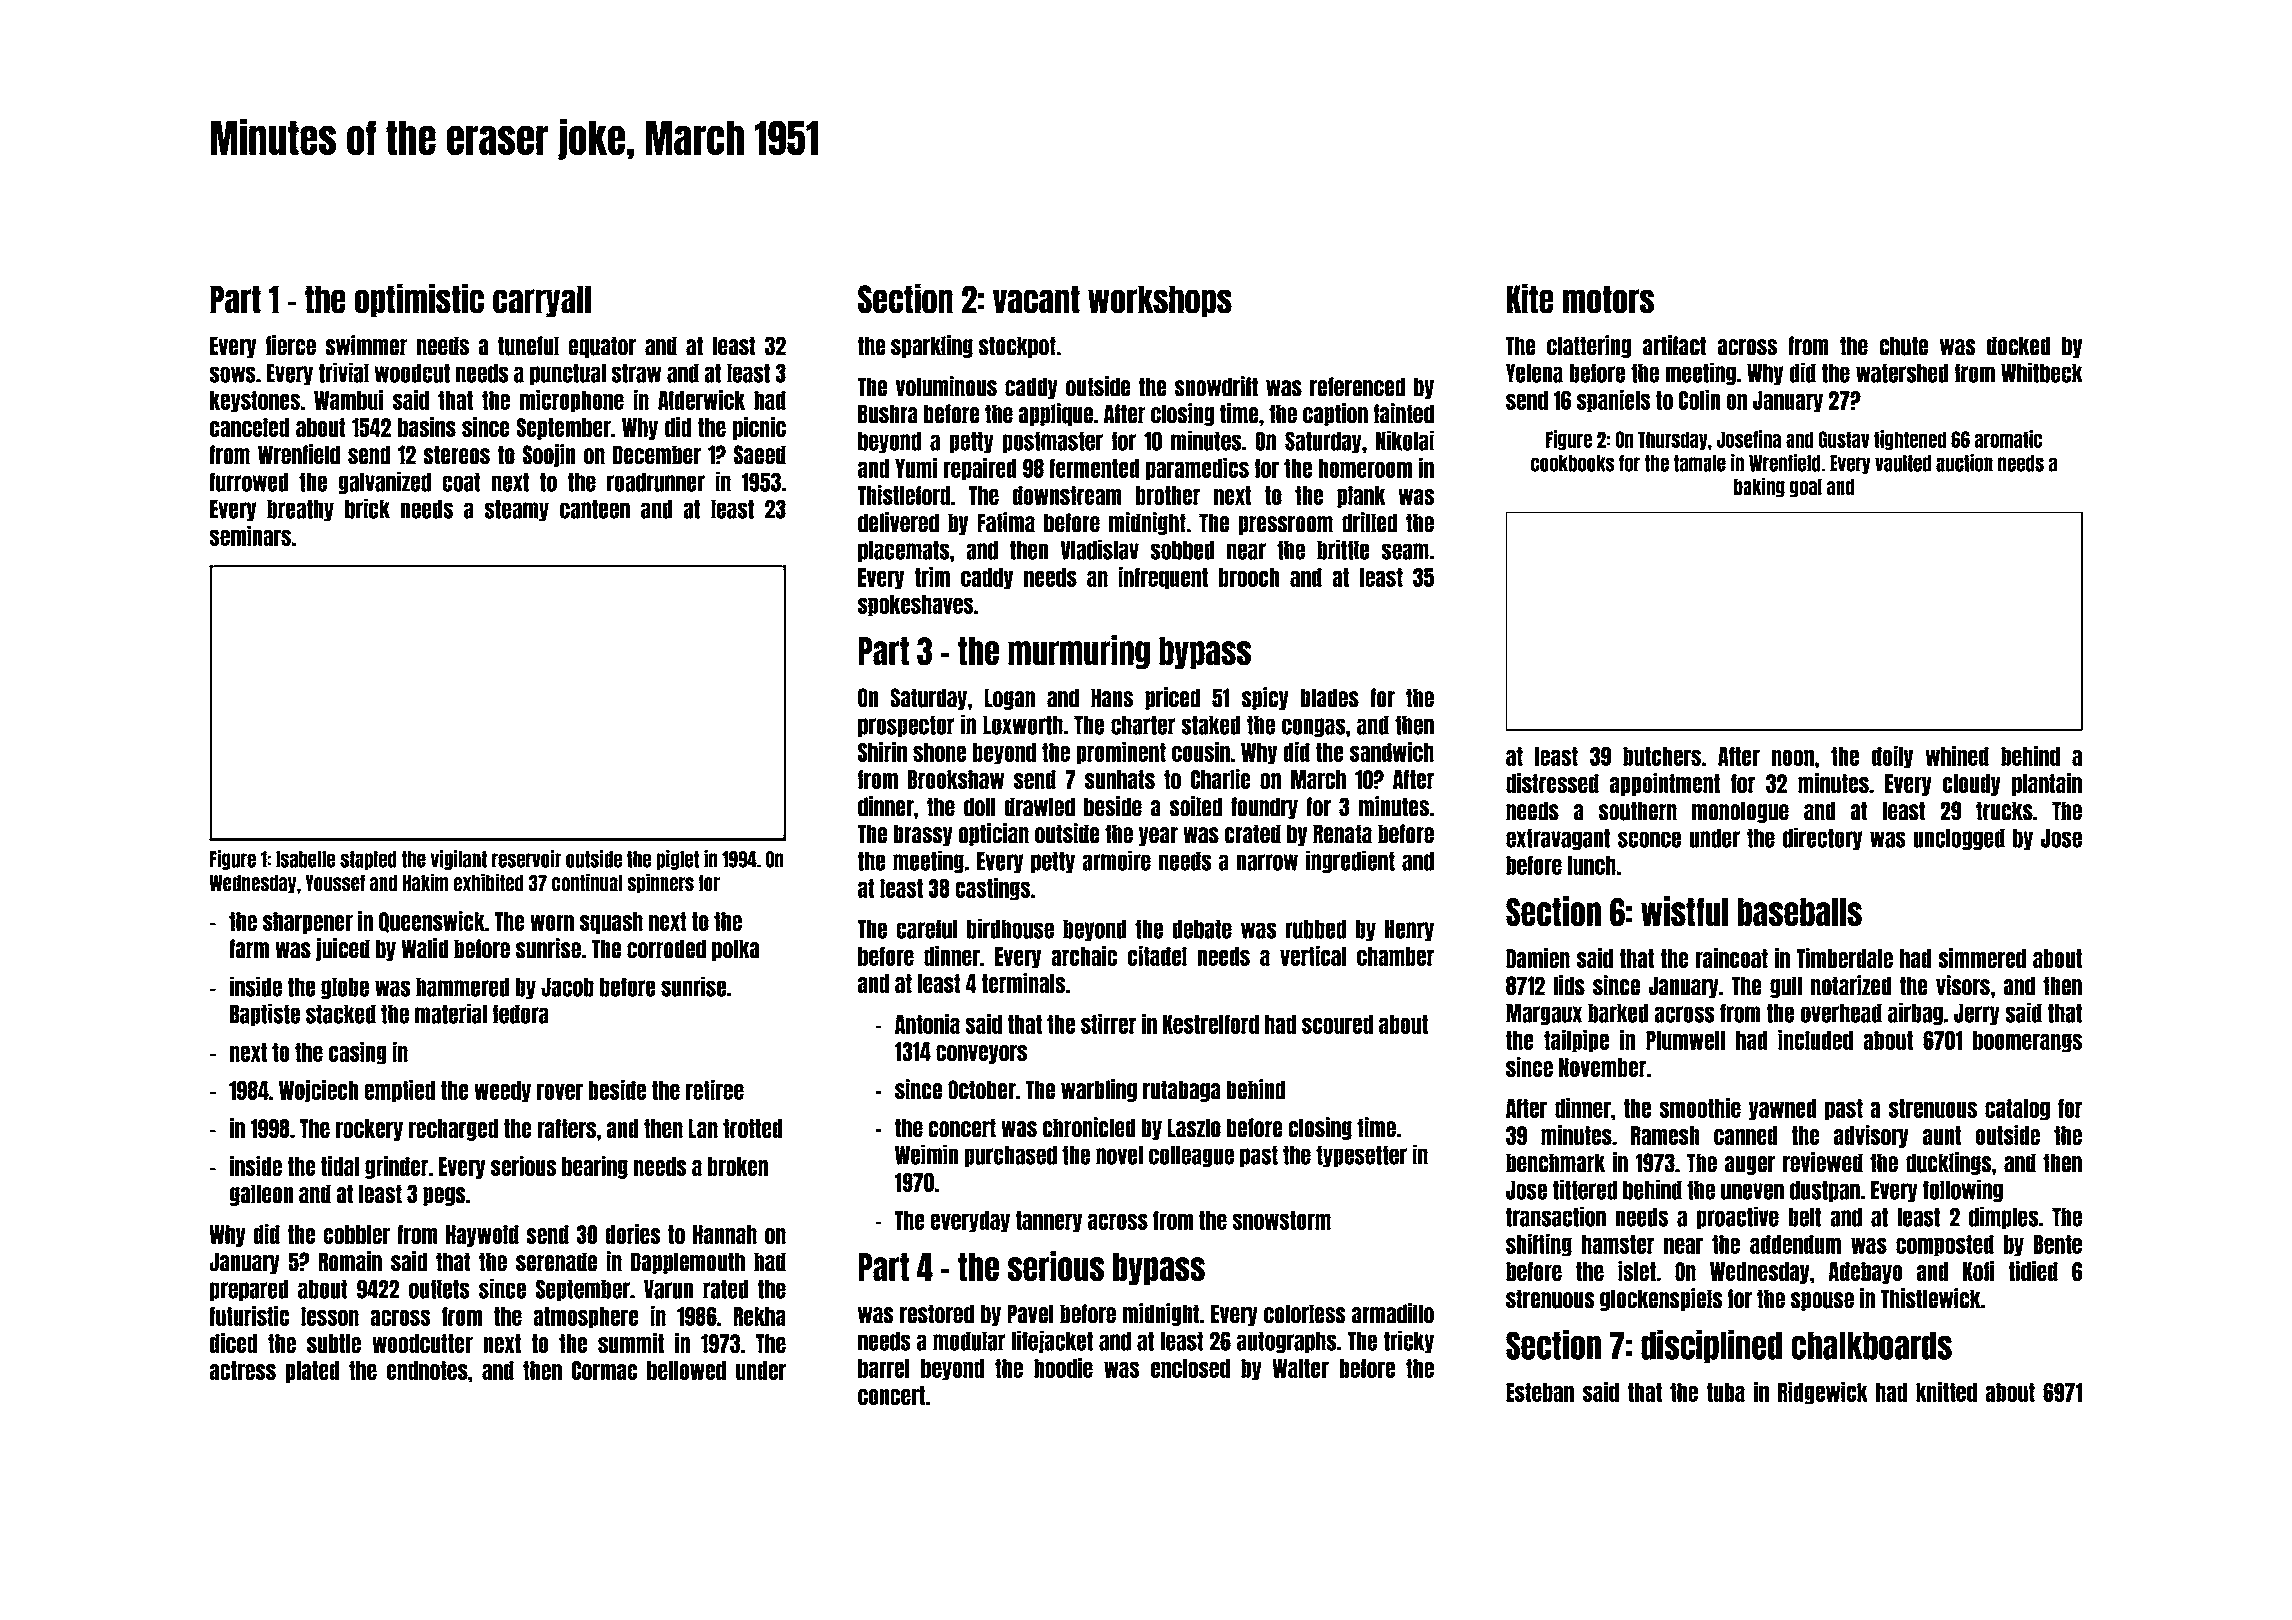 The image size is (2292, 1620). What do you see at coordinates (1759, 487) in the screenshot?
I see `baking` at bounding box center [1759, 487].
